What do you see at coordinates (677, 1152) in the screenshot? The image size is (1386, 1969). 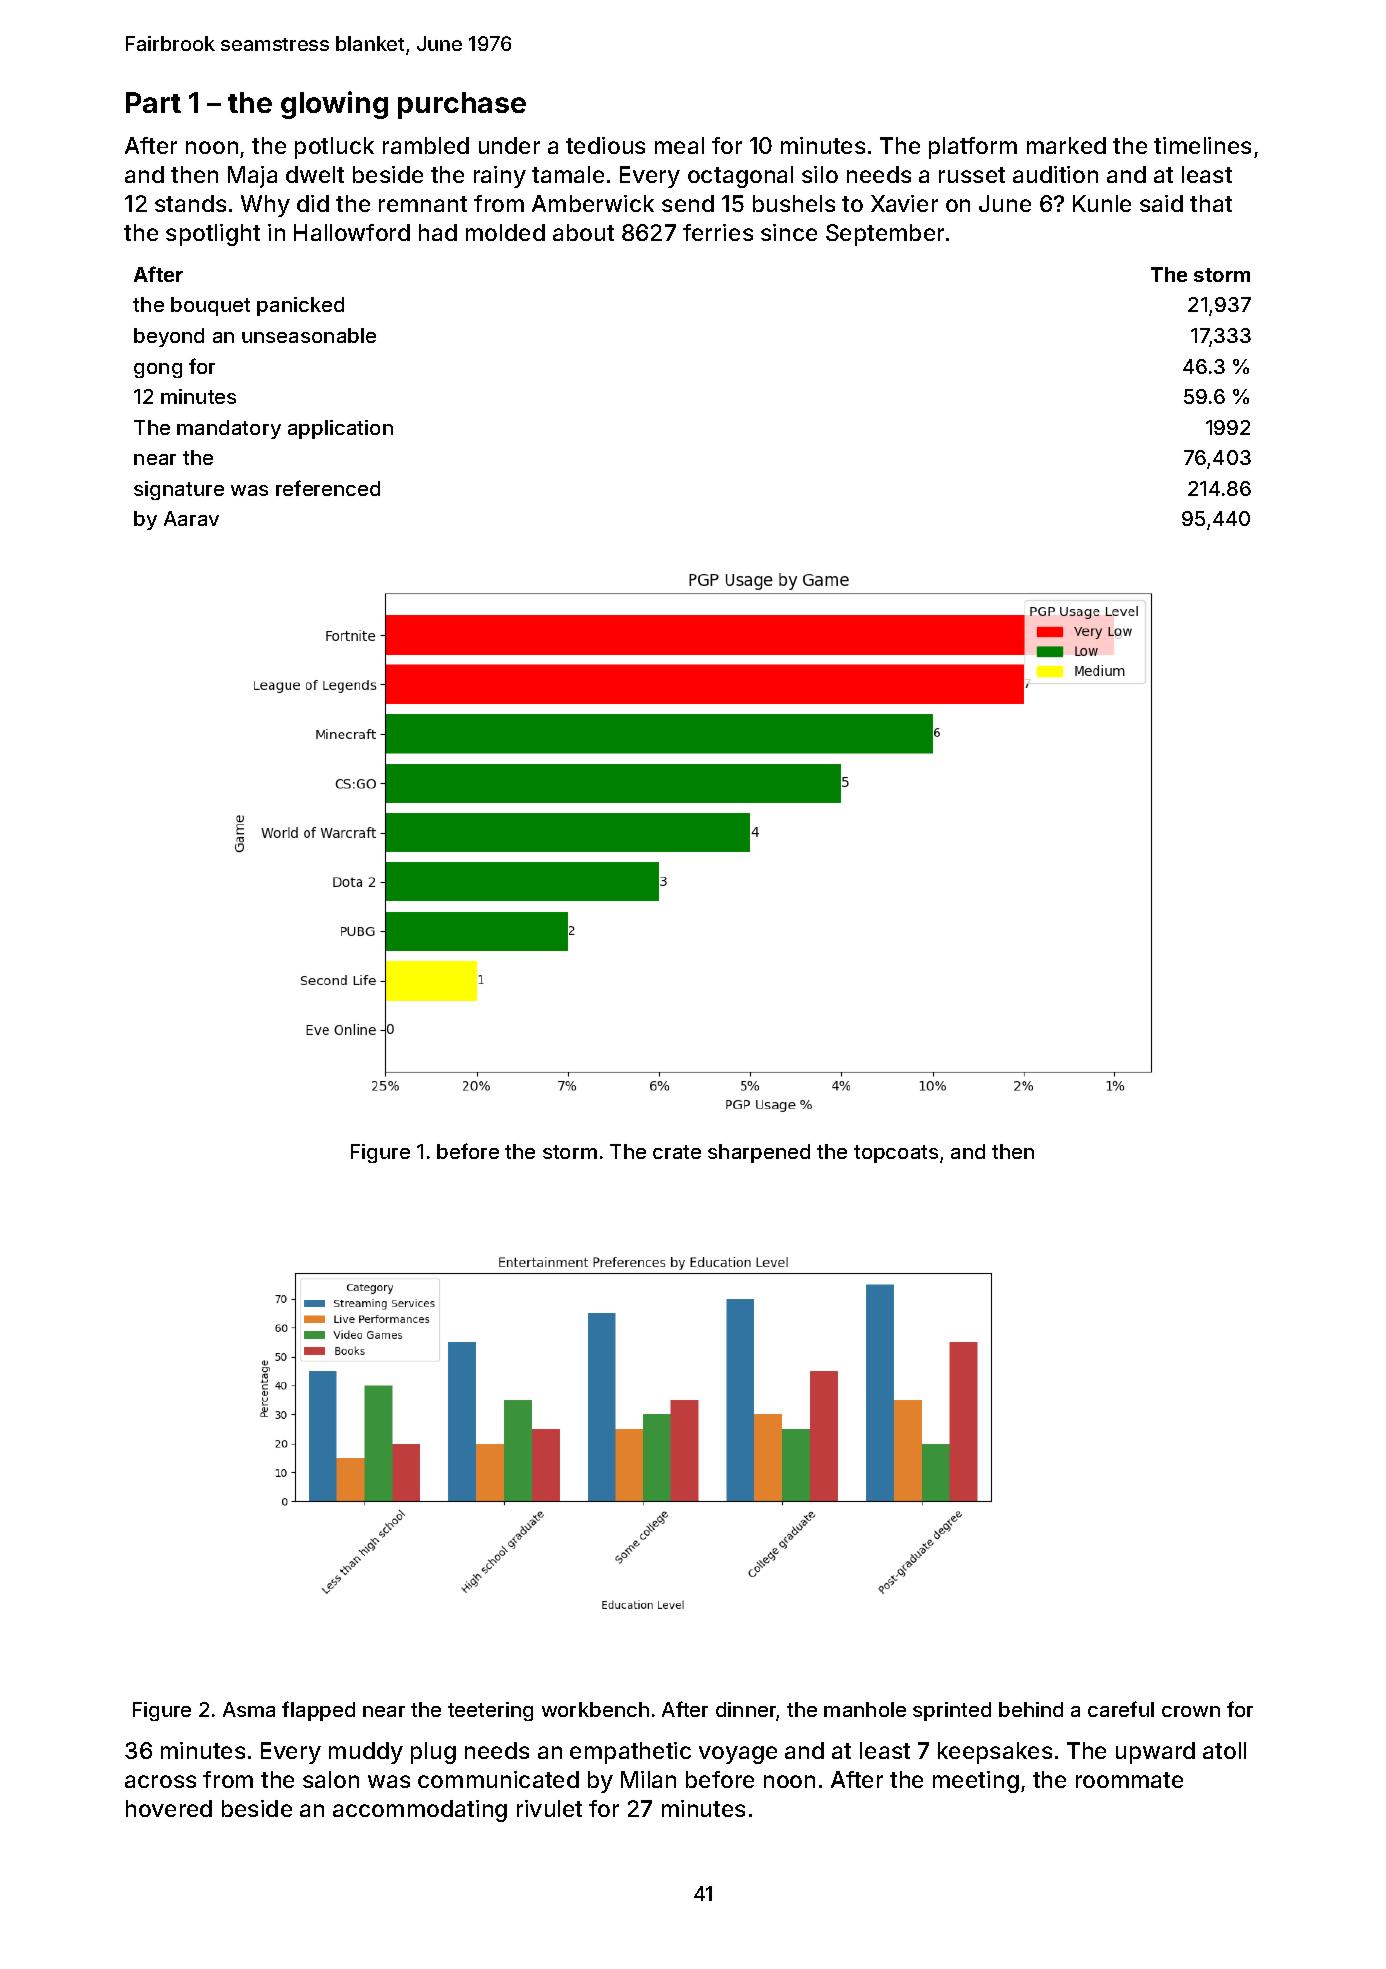 I see `crate` at bounding box center [677, 1152].
